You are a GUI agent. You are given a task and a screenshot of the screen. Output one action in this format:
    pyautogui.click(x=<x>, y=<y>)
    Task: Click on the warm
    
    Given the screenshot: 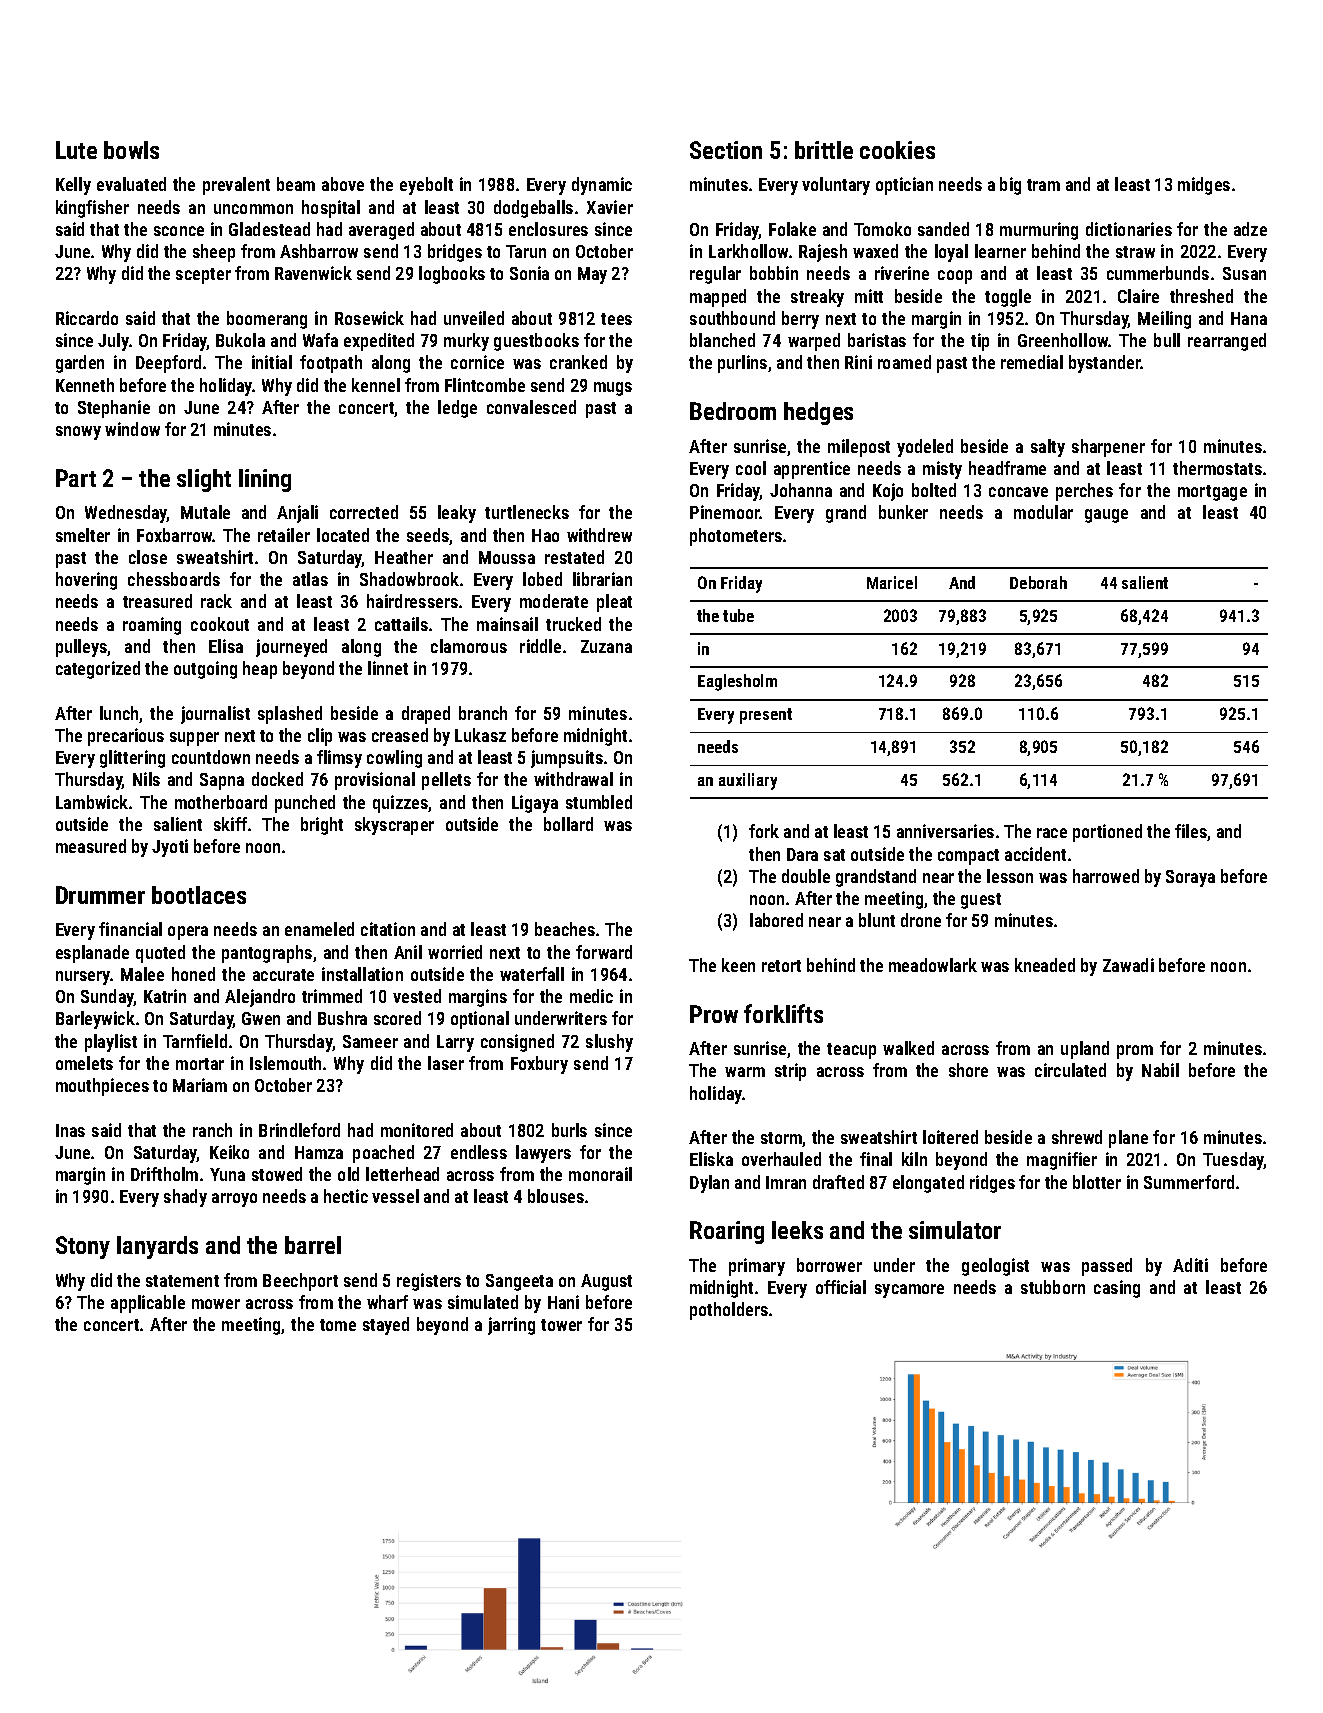 What is the action you would take?
    pyautogui.click(x=745, y=1072)
